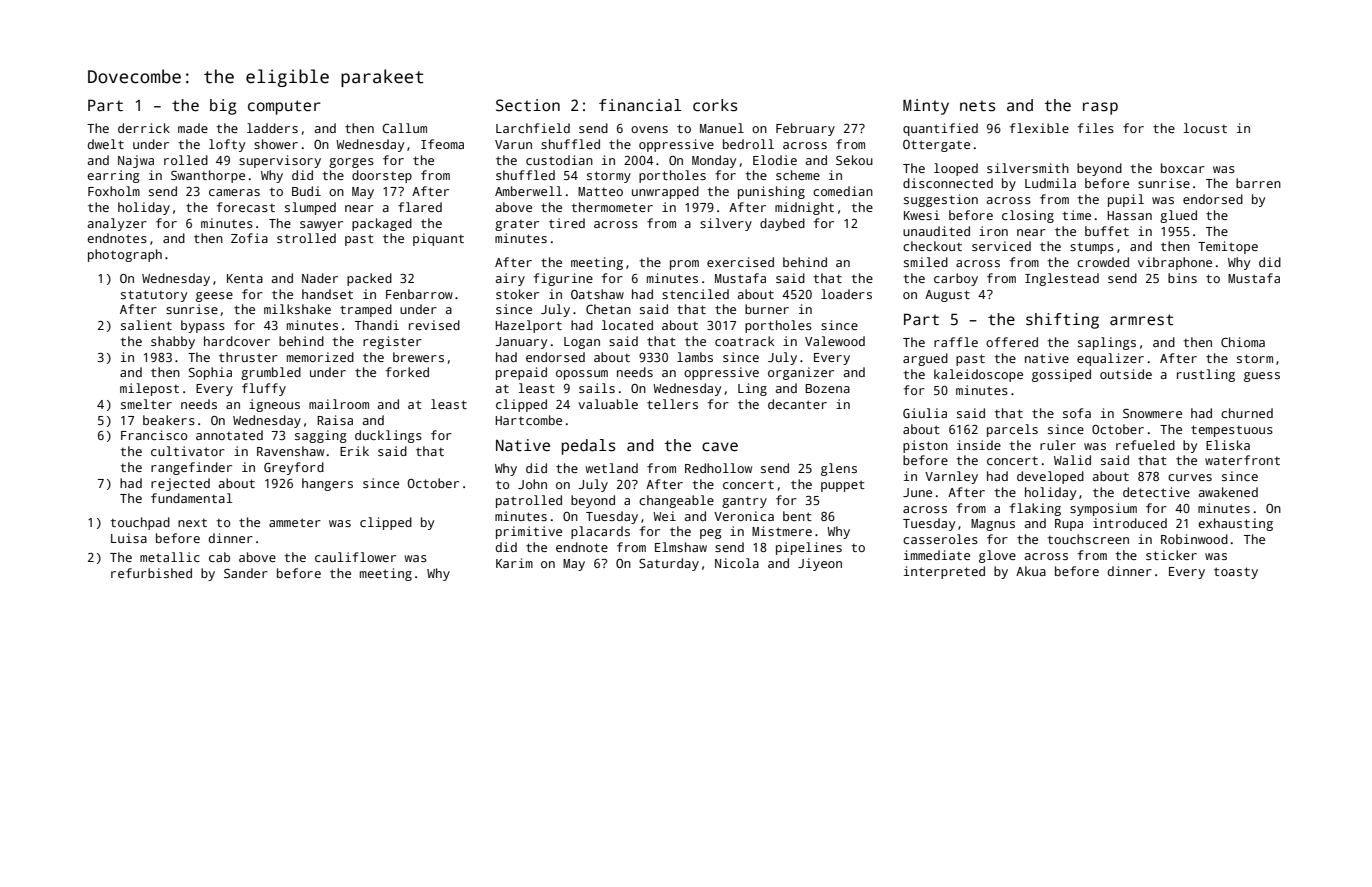 The height and width of the image is (887, 1372). I want to click on financial, so click(640, 105).
